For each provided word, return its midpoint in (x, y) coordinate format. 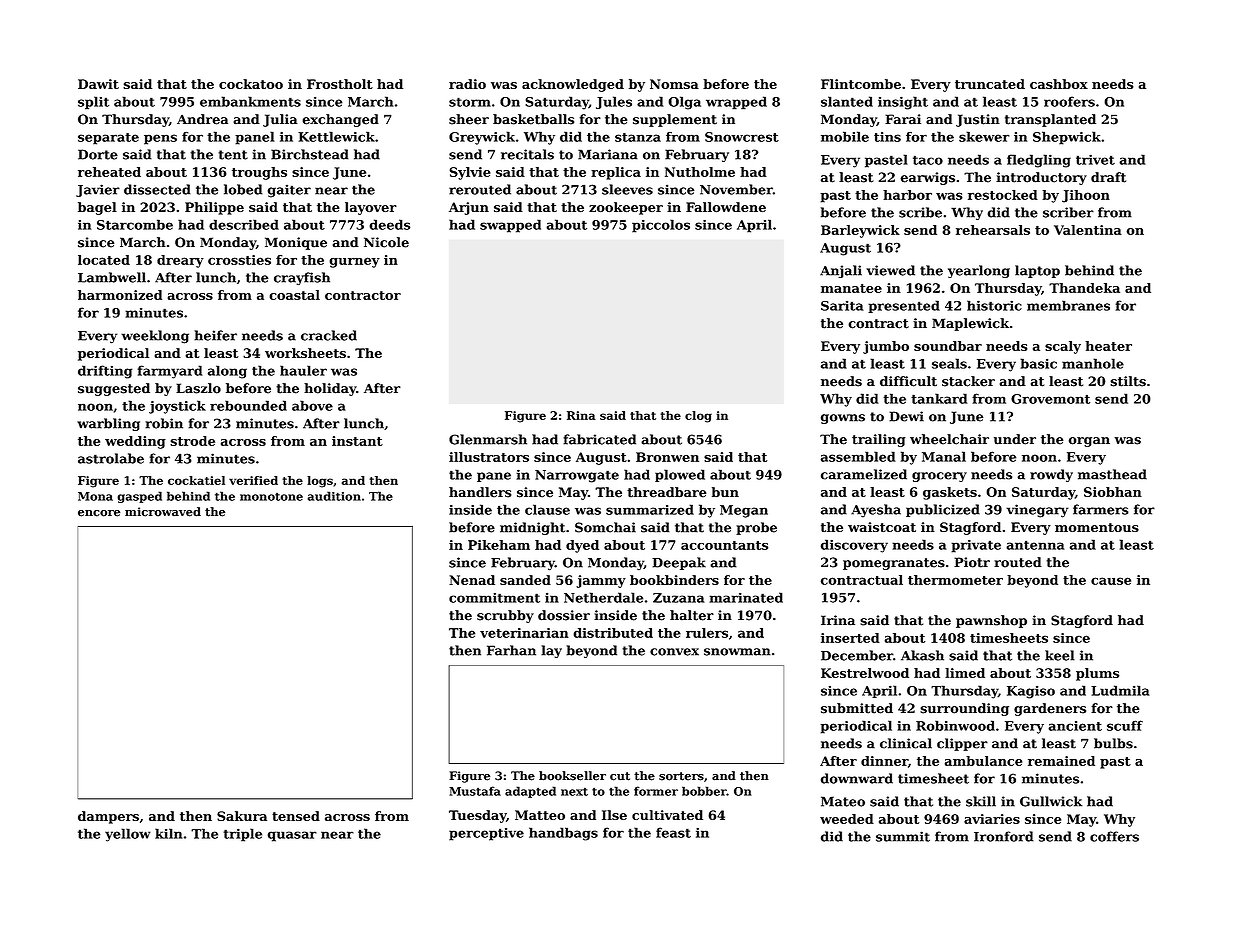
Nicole (386, 242)
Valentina (1088, 230)
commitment (494, 598)
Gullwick (1051, 801)
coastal (294, 295)
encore (99, 513)
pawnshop (991, 621)
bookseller (572, 776)
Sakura (242, 816)
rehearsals (993, 230)
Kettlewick (336, 136)
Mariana (608, 154)
